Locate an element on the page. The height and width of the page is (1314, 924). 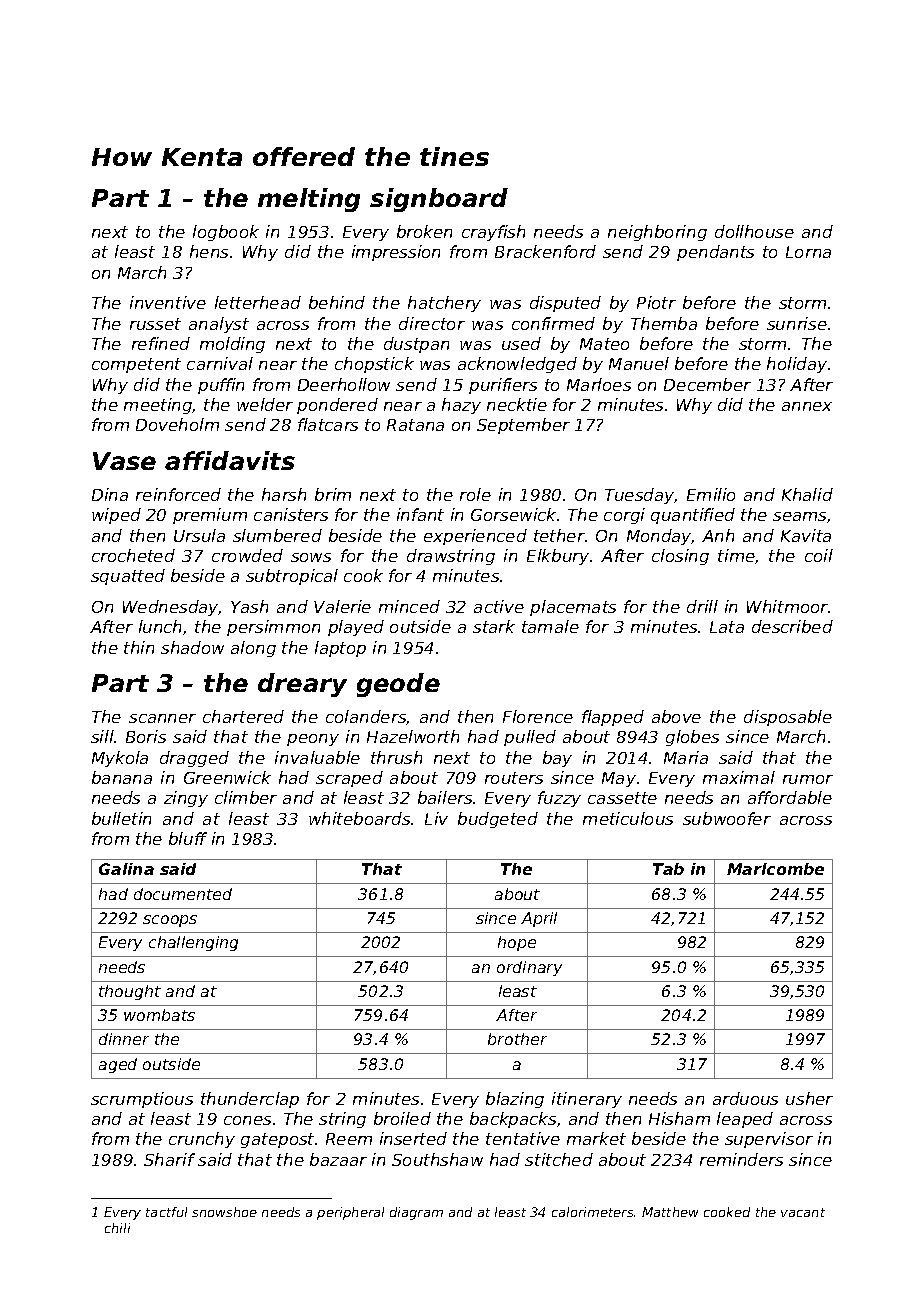
shadow is located at coordinates (192, 647).
